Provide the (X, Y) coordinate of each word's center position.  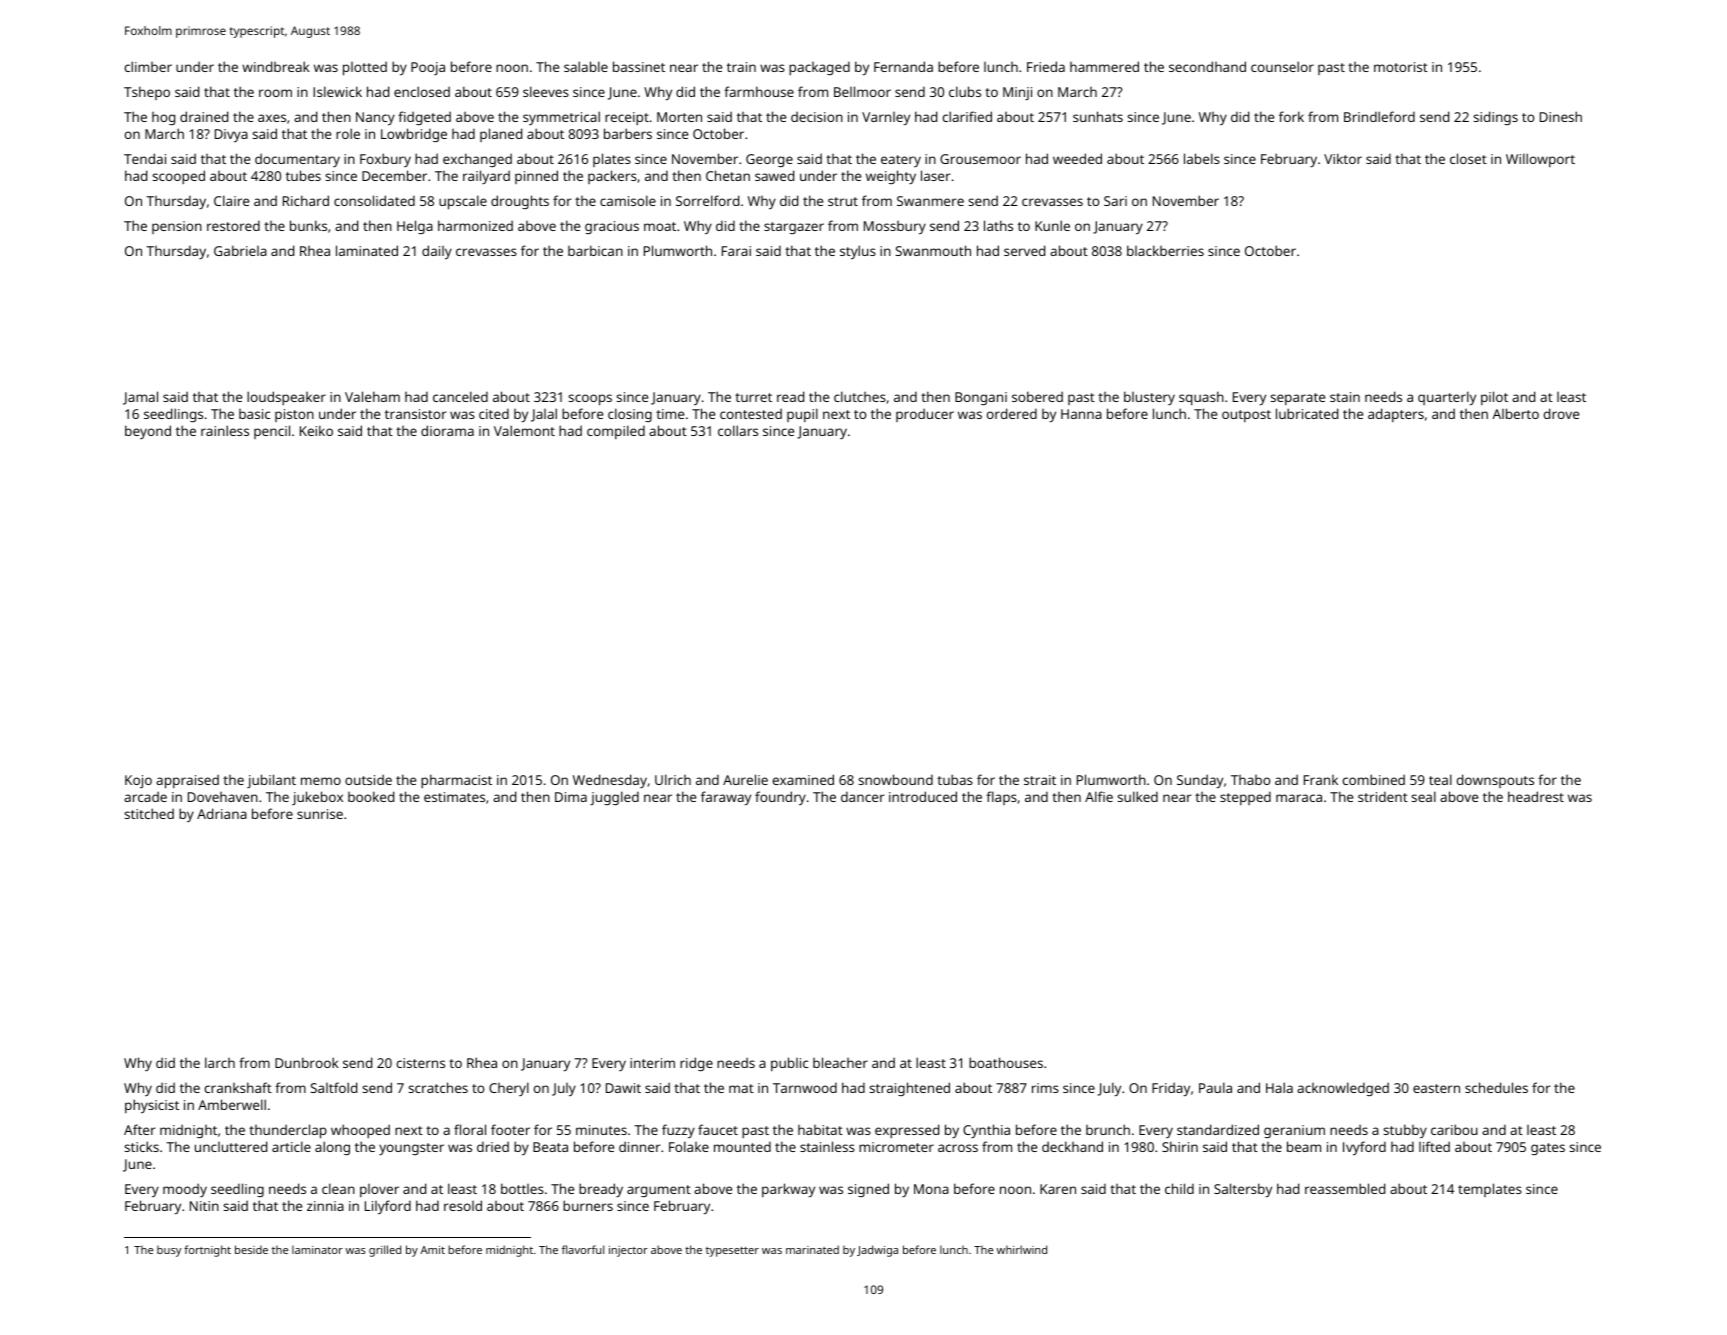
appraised (187, 781)
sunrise (320, 814)
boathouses (1006, 1062)
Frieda (1046, 66)
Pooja (428, 68)
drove (1561, 413)
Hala (1279, 1087)
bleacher (840, 1062)
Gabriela (240, 250)
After (139, 1129)
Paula (1215, 1087)
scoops (590, 400)
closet (1468, 158)
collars (738, 430)
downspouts (1495, 781)
